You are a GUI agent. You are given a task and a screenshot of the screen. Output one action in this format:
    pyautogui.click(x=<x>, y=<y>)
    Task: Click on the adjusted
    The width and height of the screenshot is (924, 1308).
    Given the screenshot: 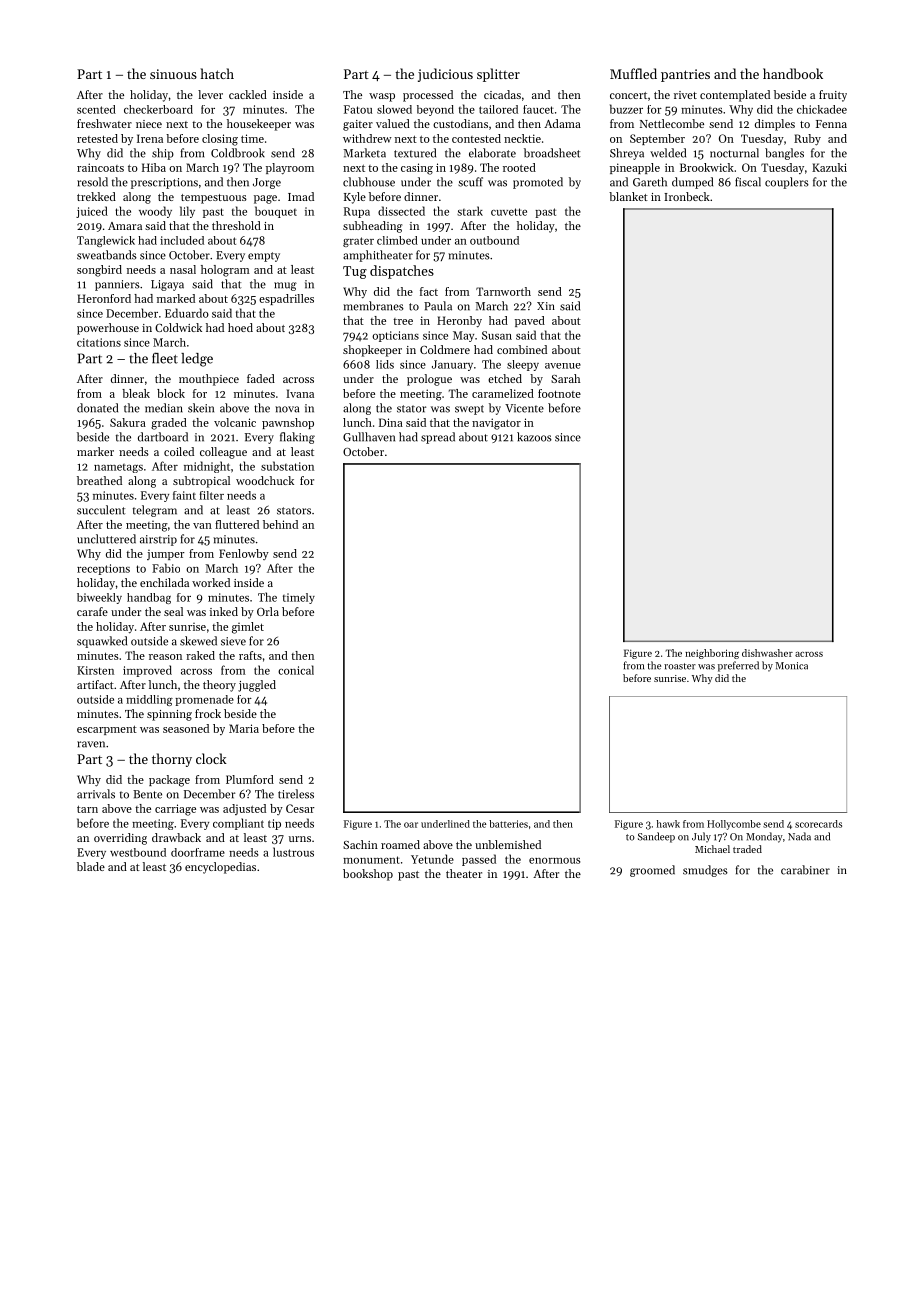 What is the action you would take?
    pyautogui.click(x=244, y=809)
